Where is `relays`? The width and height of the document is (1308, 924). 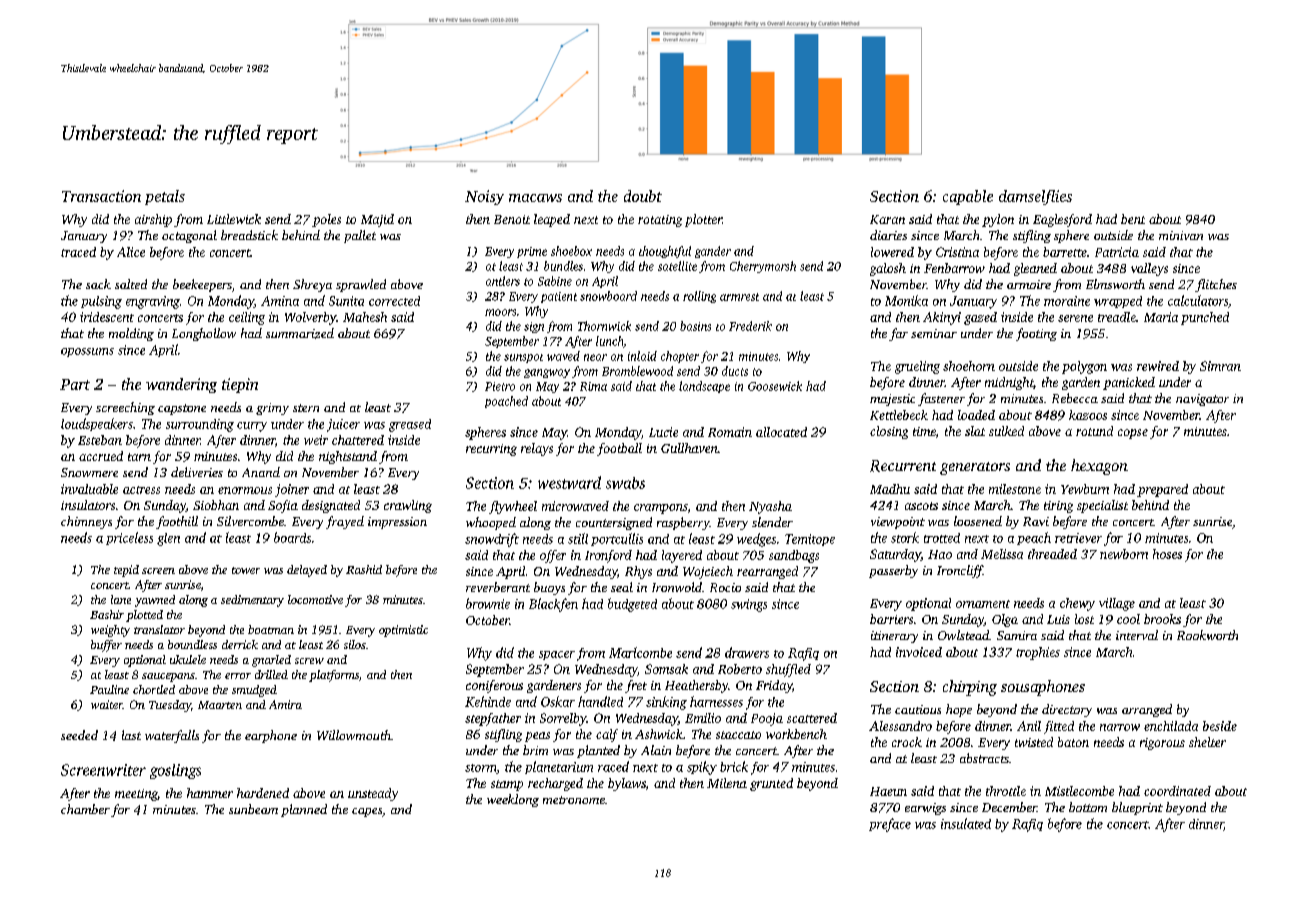 relays is located at coordinates (537, 449).
